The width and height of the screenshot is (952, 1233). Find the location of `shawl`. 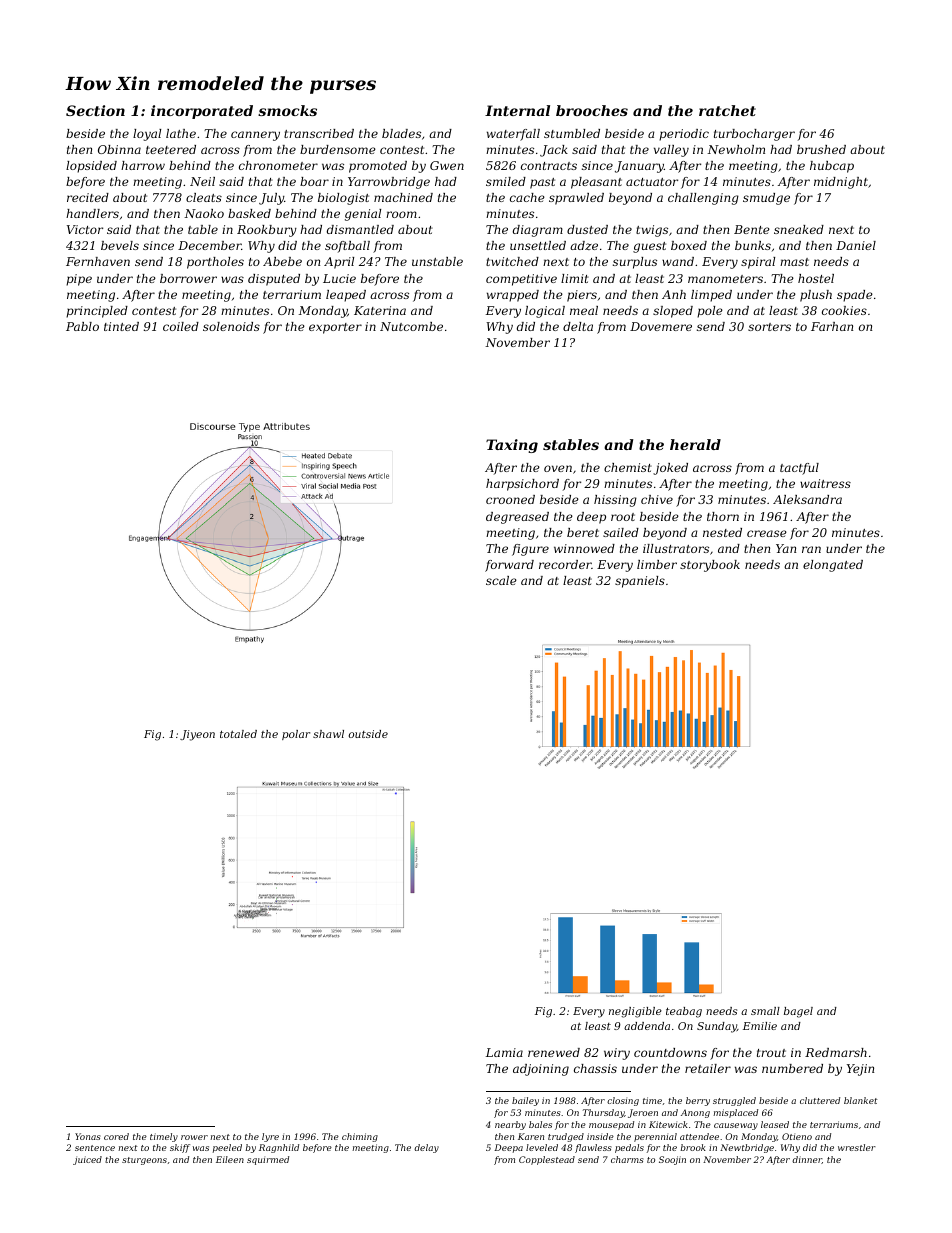

shawl is located at coordinates (328, 734).
